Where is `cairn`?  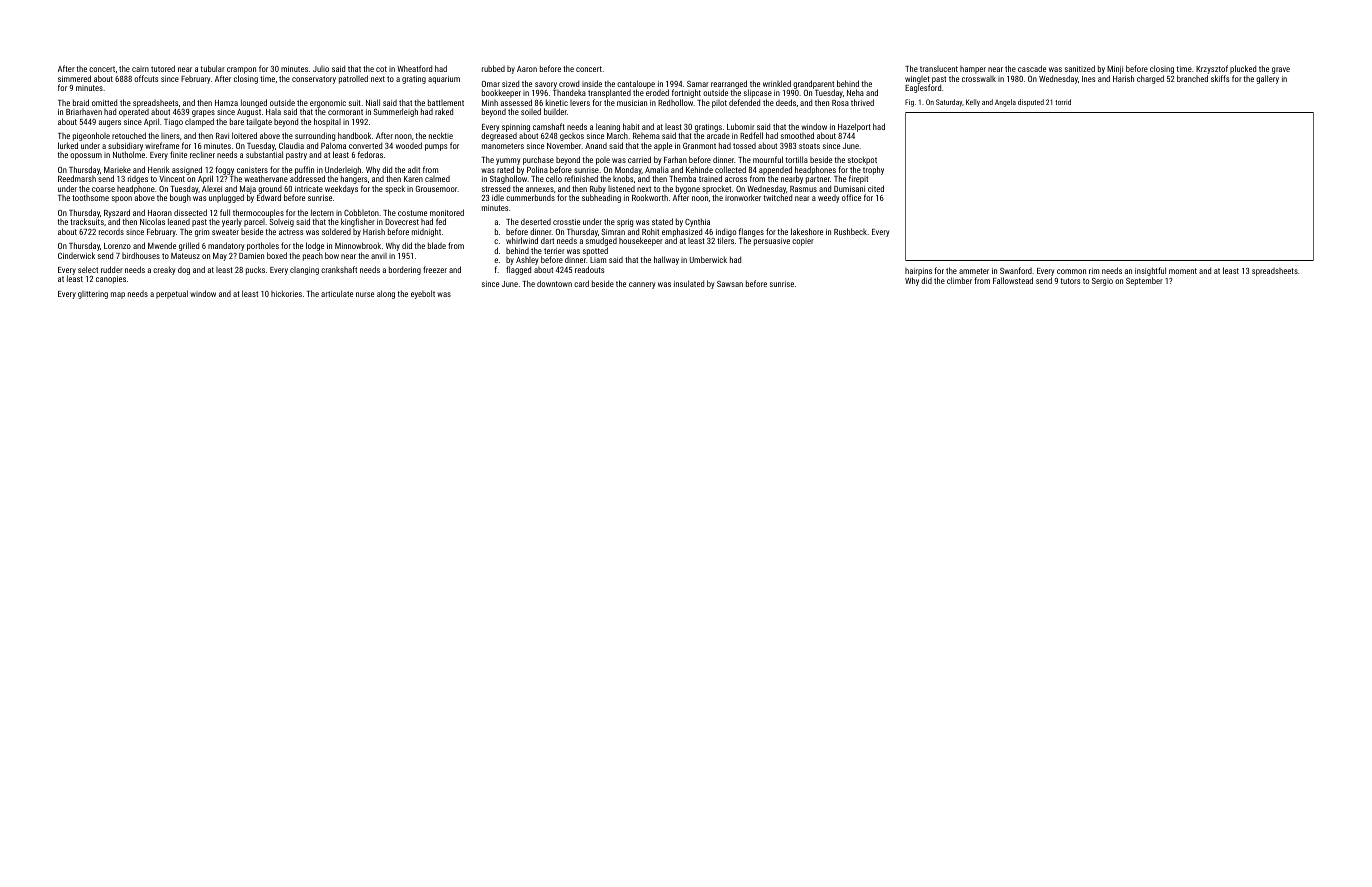
cairn is located at coordinates (140, 69).
